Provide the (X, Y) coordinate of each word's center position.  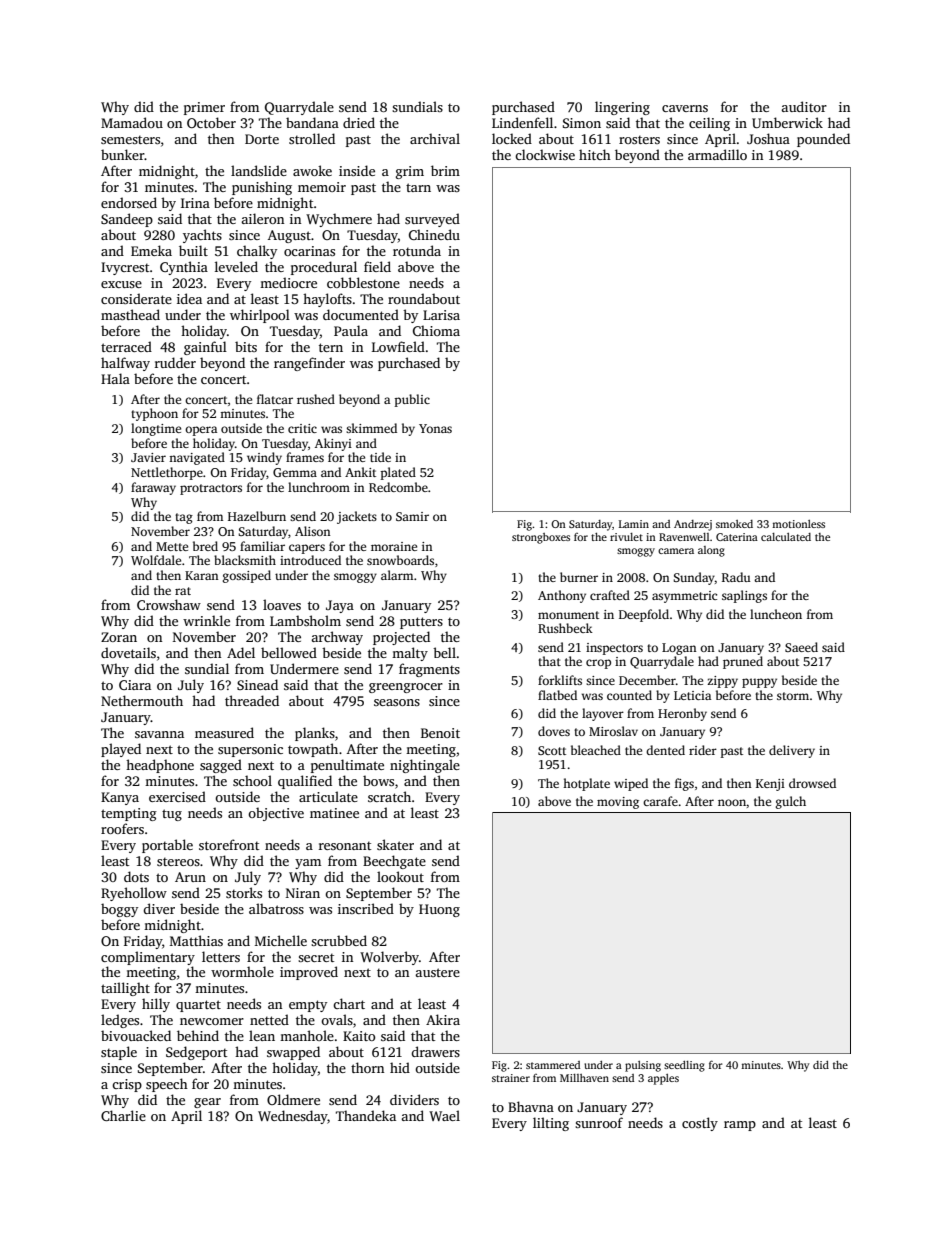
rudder (175, 362)
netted (269, 1019)
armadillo (717, 154)
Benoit (440, 733)
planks (315, 734)
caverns (685, 108)
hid (400, 1067)
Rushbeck (565, 628)
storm (793, 696)
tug (172, 815)
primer (204, 108)
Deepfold (644, 615)
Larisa (441, 315)
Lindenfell (522, 122)
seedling (684, 1066)
